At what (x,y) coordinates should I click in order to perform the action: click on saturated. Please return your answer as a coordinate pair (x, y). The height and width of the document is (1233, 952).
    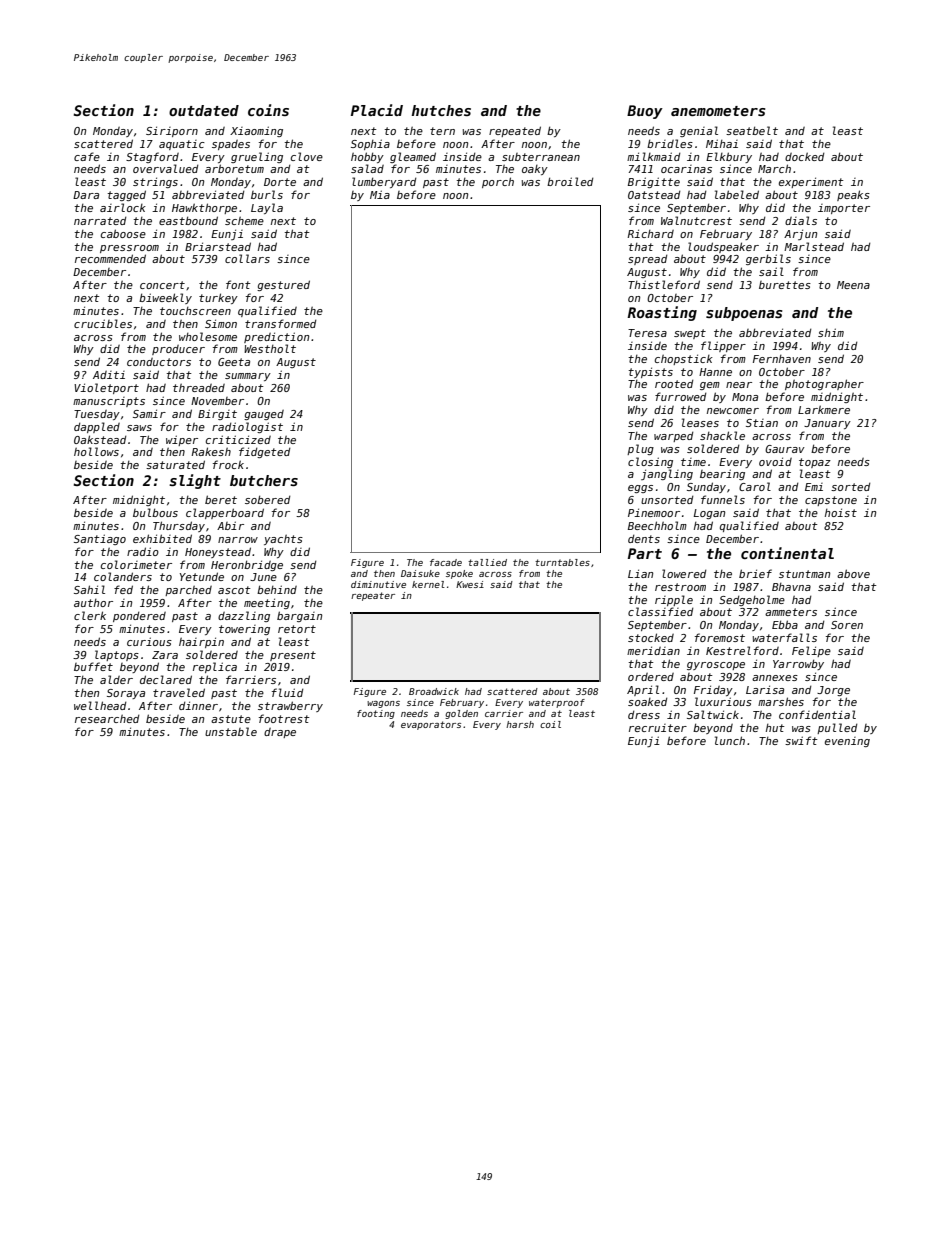
    Looking at the image, I should click on (175, 464).
